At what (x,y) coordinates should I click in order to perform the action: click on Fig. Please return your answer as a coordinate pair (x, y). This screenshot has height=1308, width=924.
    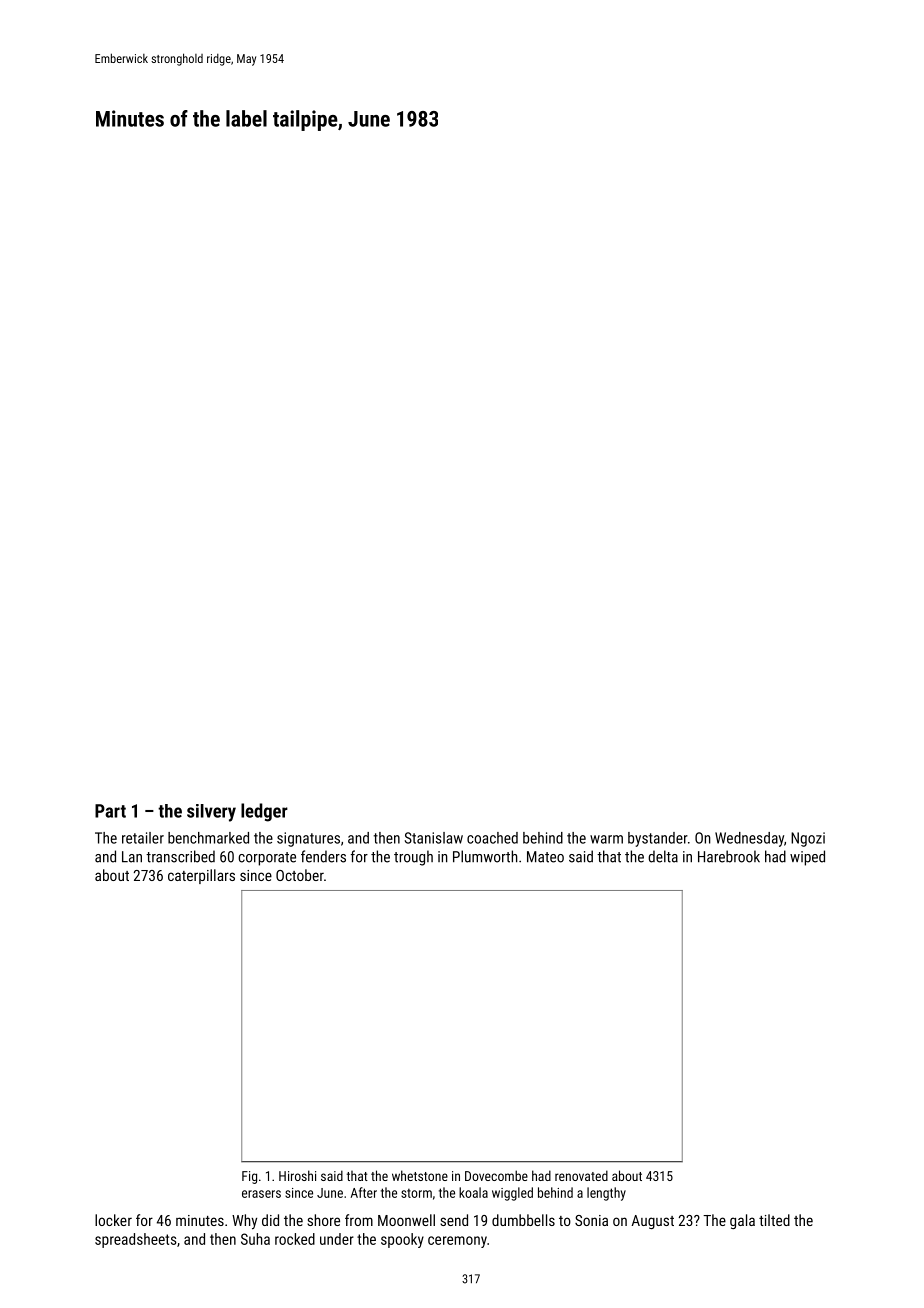
    Looking at the image, I should click on (249, 1177).
